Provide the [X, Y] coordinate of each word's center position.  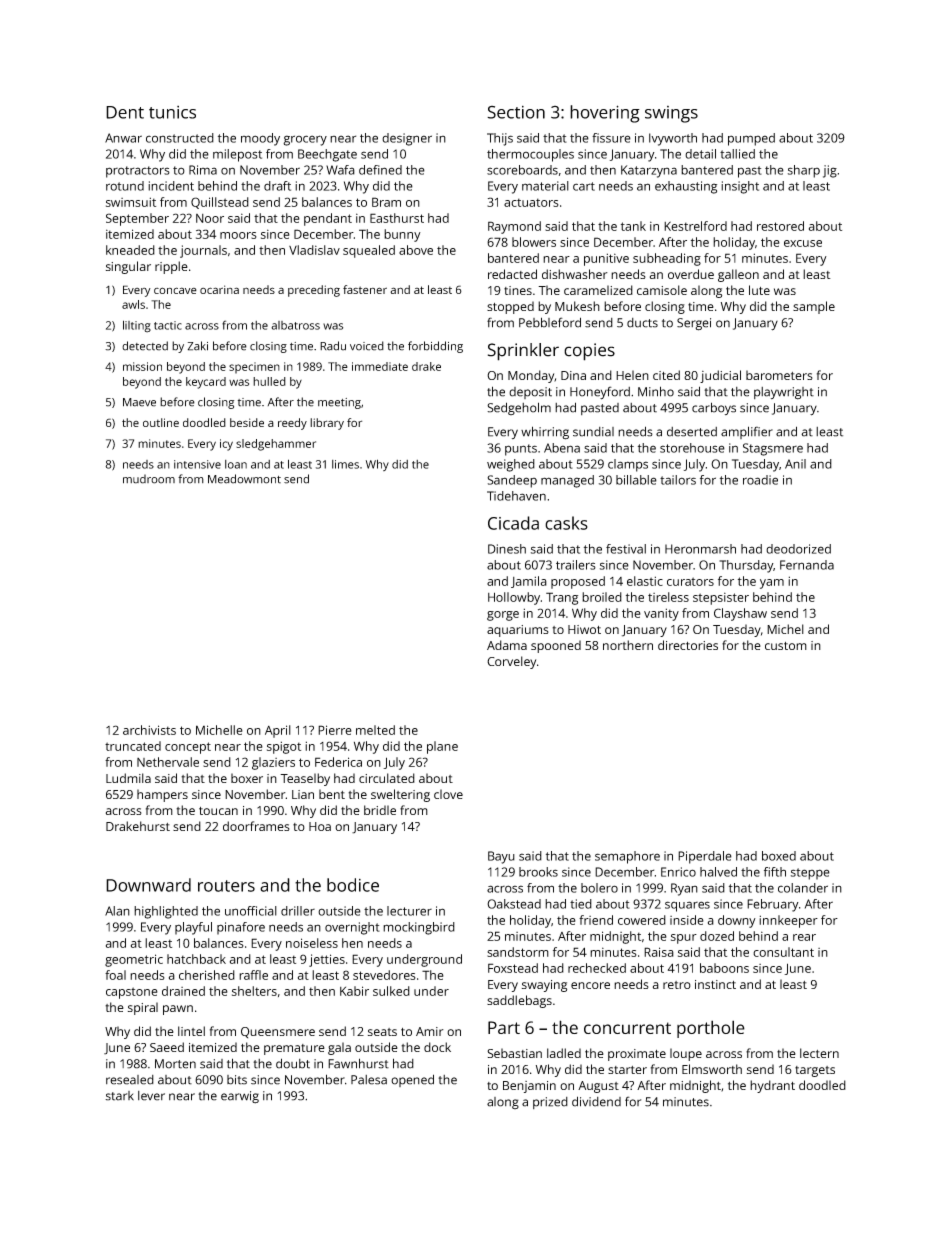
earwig [240, 1097]
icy [226, 445]
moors [238, 235]
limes [345, 464]
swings [671, 114]
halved [718, 872]
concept [188, 748]
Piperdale [705, 857]
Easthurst [397, 218]
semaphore [627, 857]
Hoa [320, 826]
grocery [305, 140]
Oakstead [514, 904]
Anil [795, 464]
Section [516, 112]
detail [700, 154]
